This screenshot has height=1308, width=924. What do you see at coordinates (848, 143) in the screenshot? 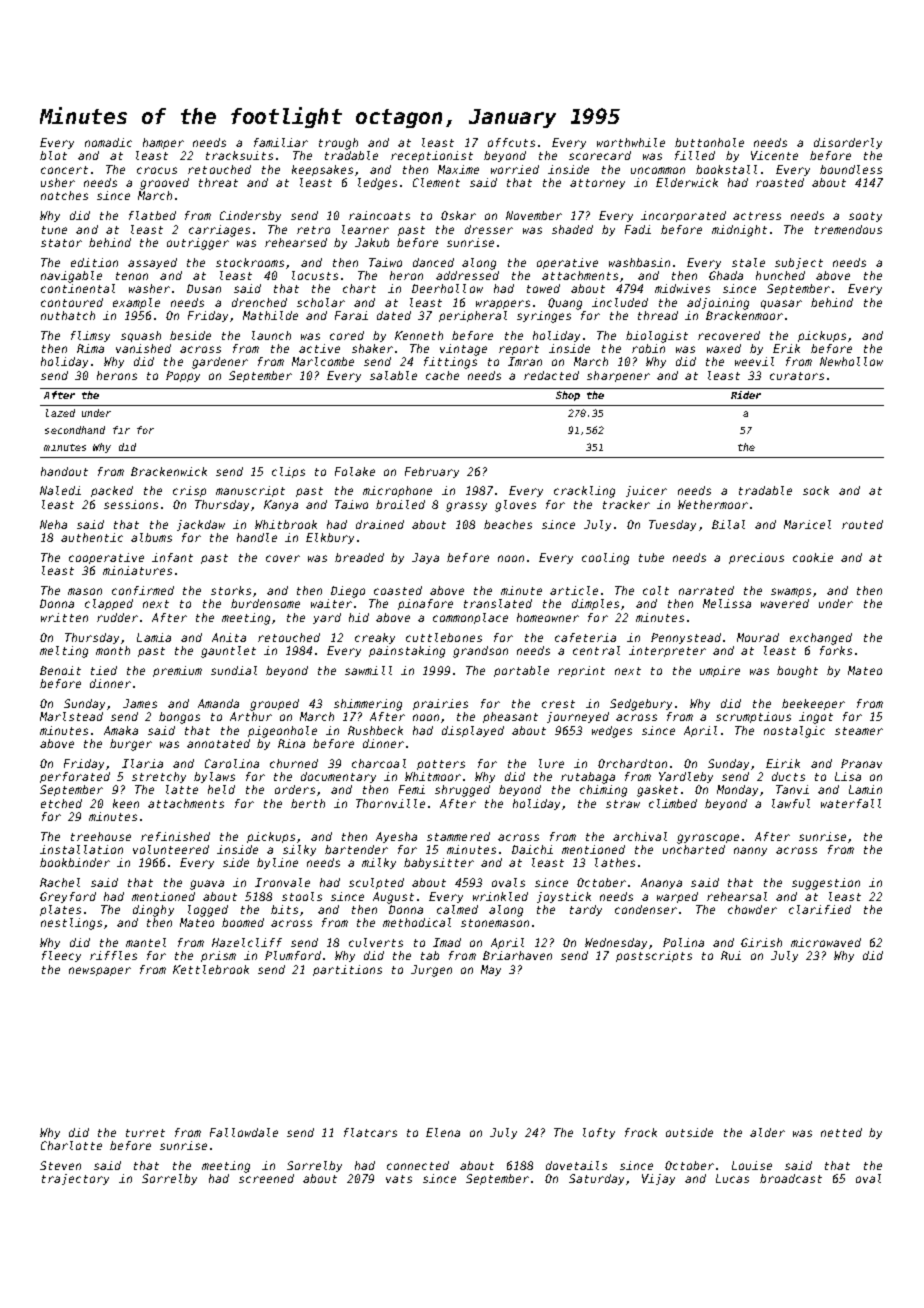
I see `disorderly` at bounding box center [848, 143].
